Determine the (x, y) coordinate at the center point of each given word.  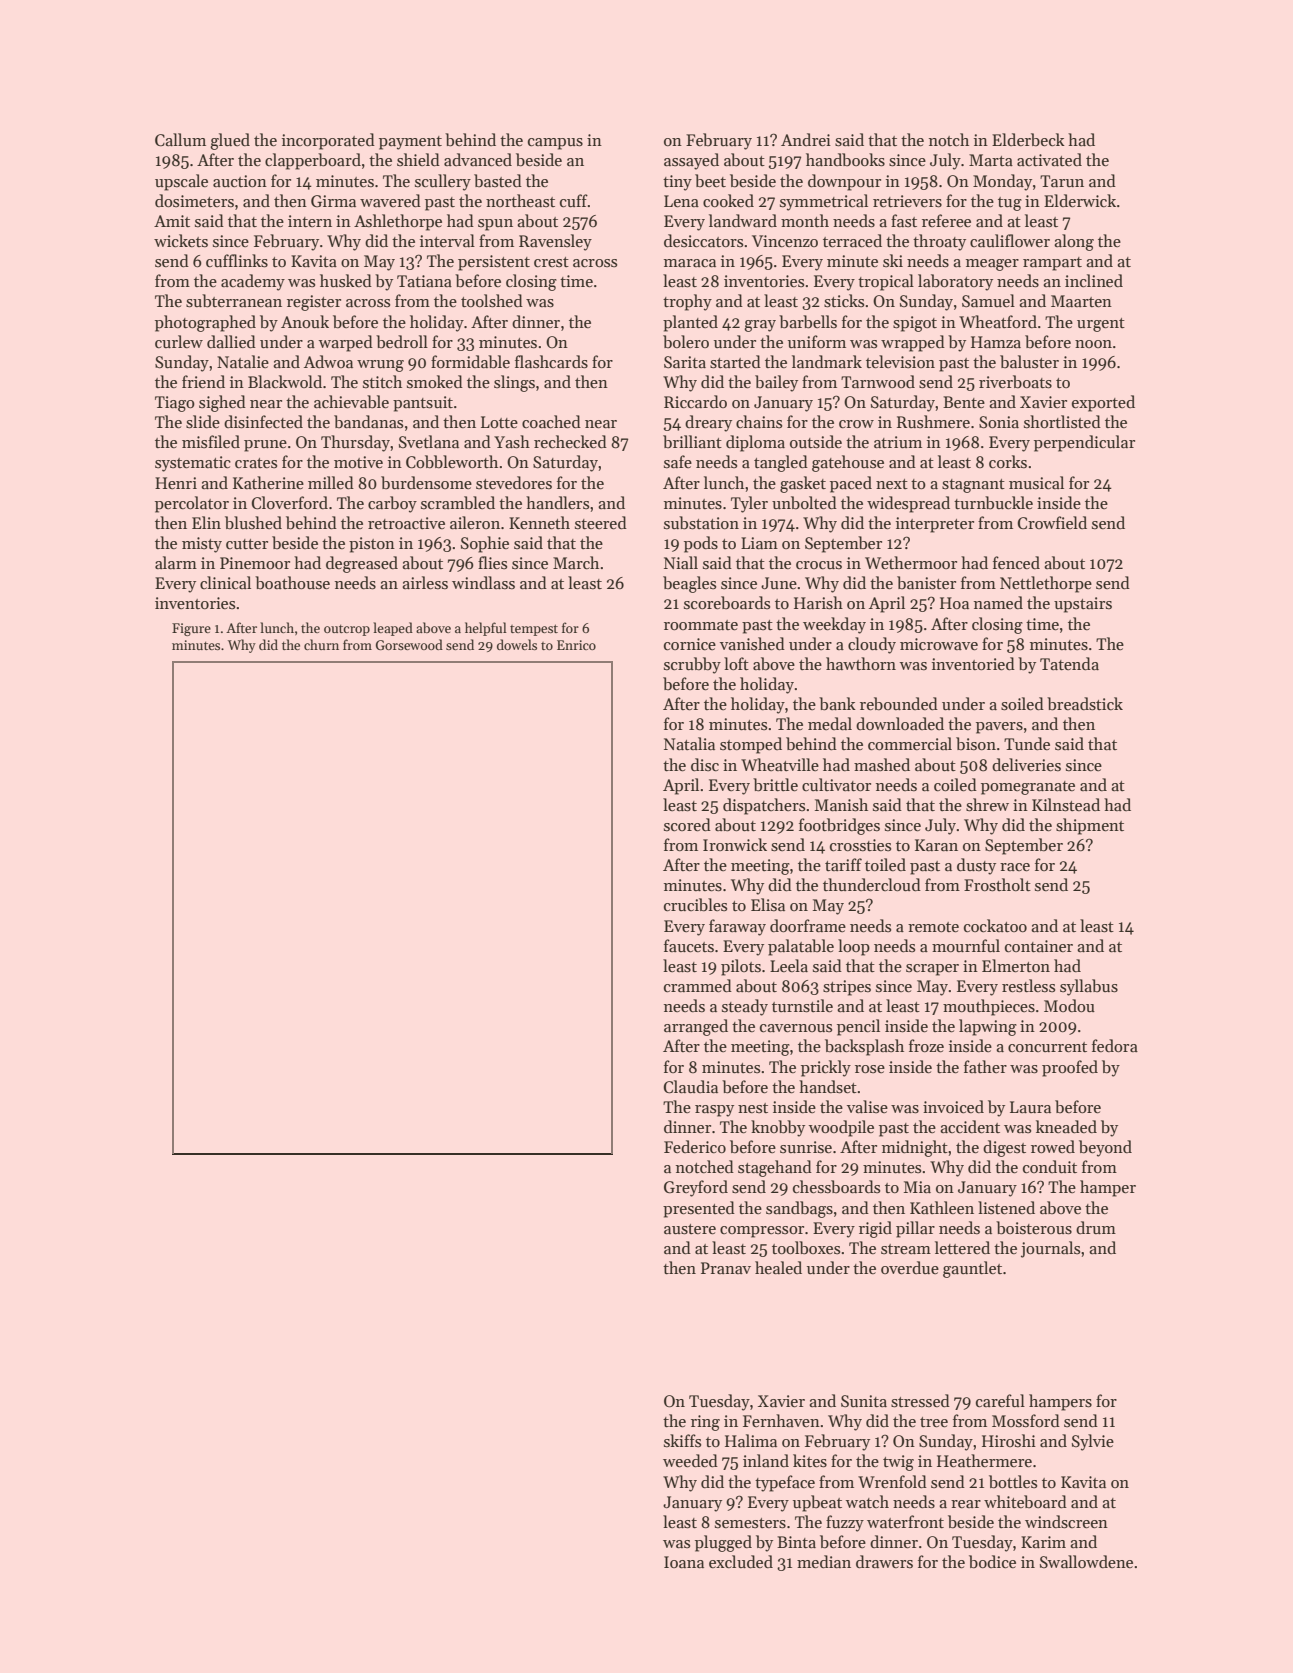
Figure (191, 629)
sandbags (799, 1209)
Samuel (988, 300)
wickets (181, 240)
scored (687, 824)
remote (933, 927)
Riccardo (695, 401)
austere (690, 1229)
